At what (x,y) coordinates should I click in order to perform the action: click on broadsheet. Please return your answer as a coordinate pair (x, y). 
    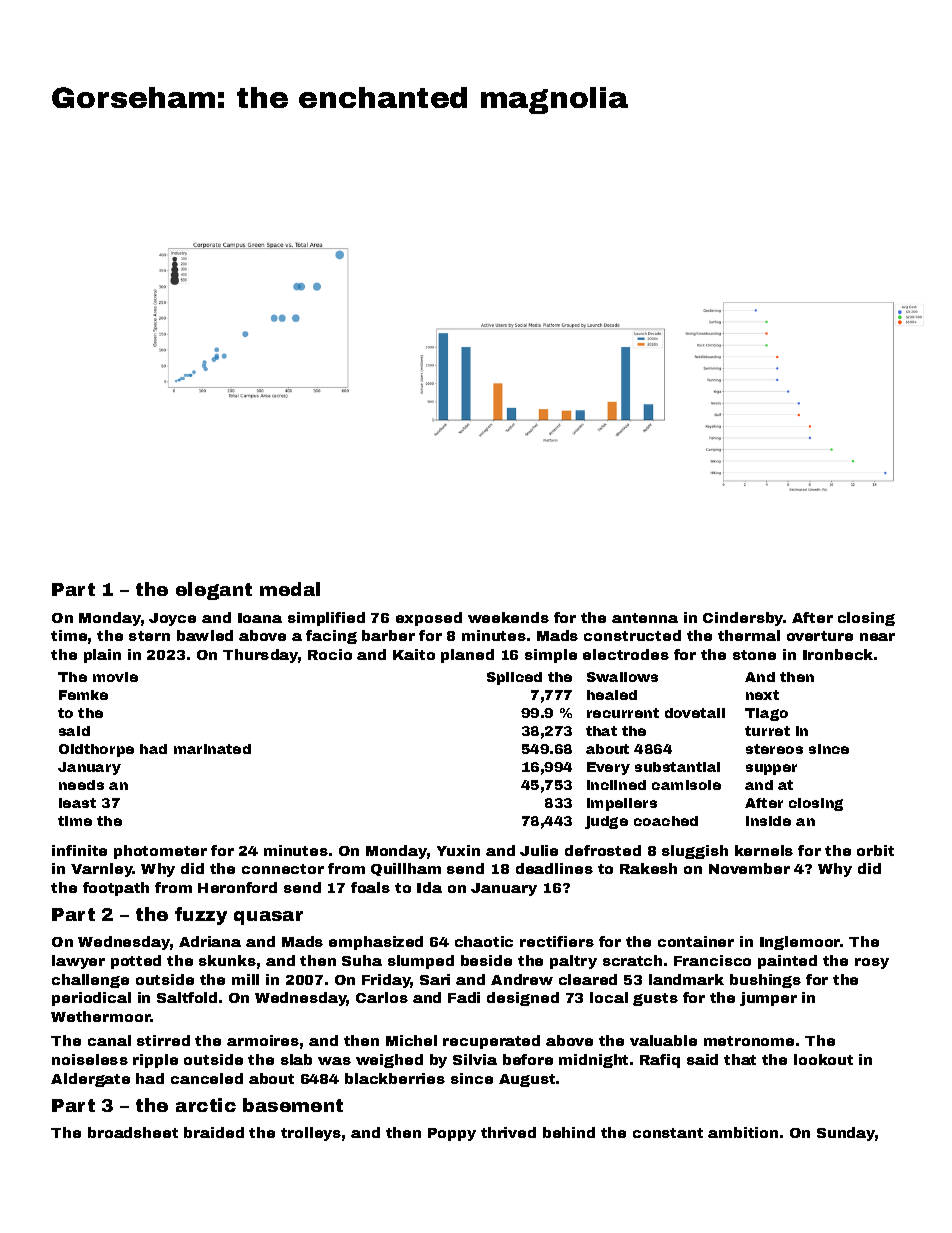
    Looking at the image, I should click on (133, 1132).
